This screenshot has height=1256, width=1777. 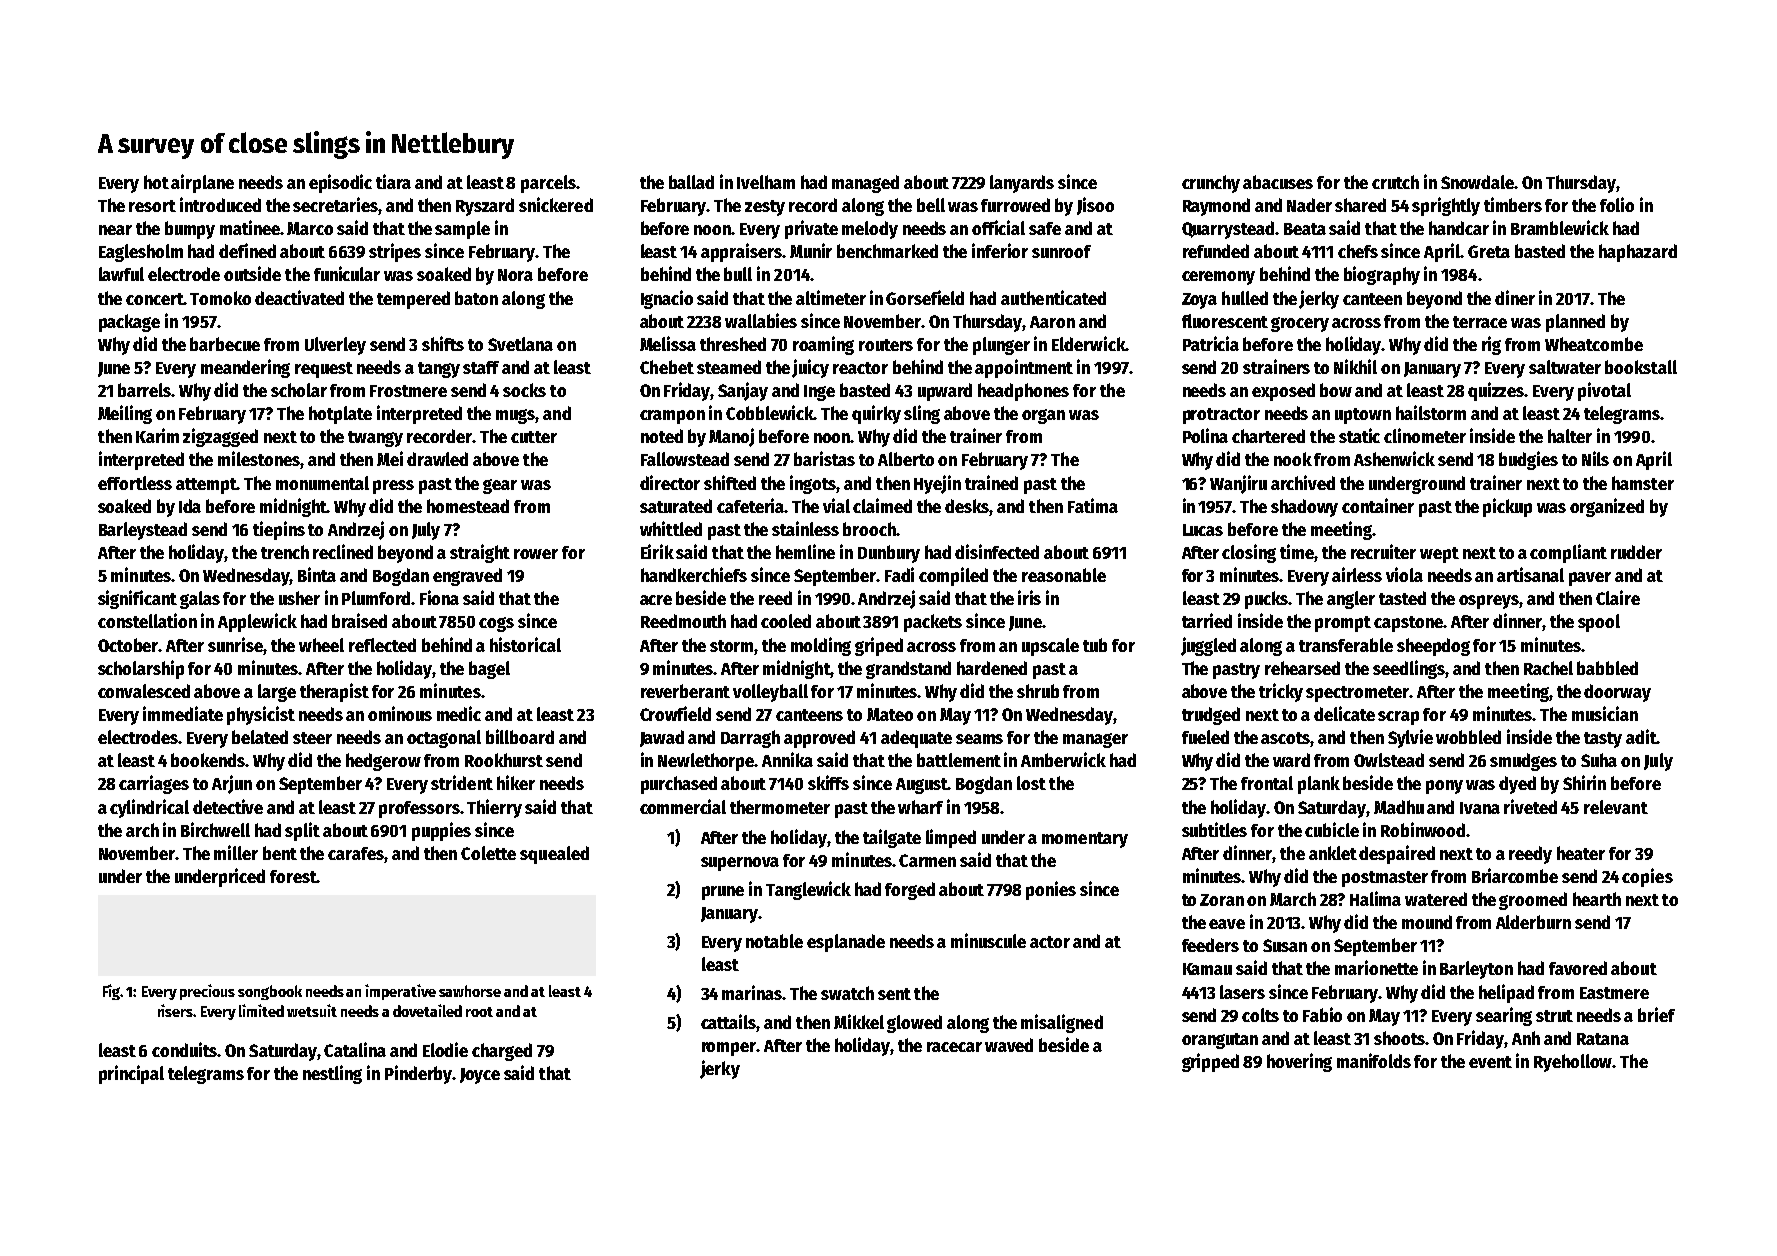 I want to click on October, so click(x=128, y=645).
